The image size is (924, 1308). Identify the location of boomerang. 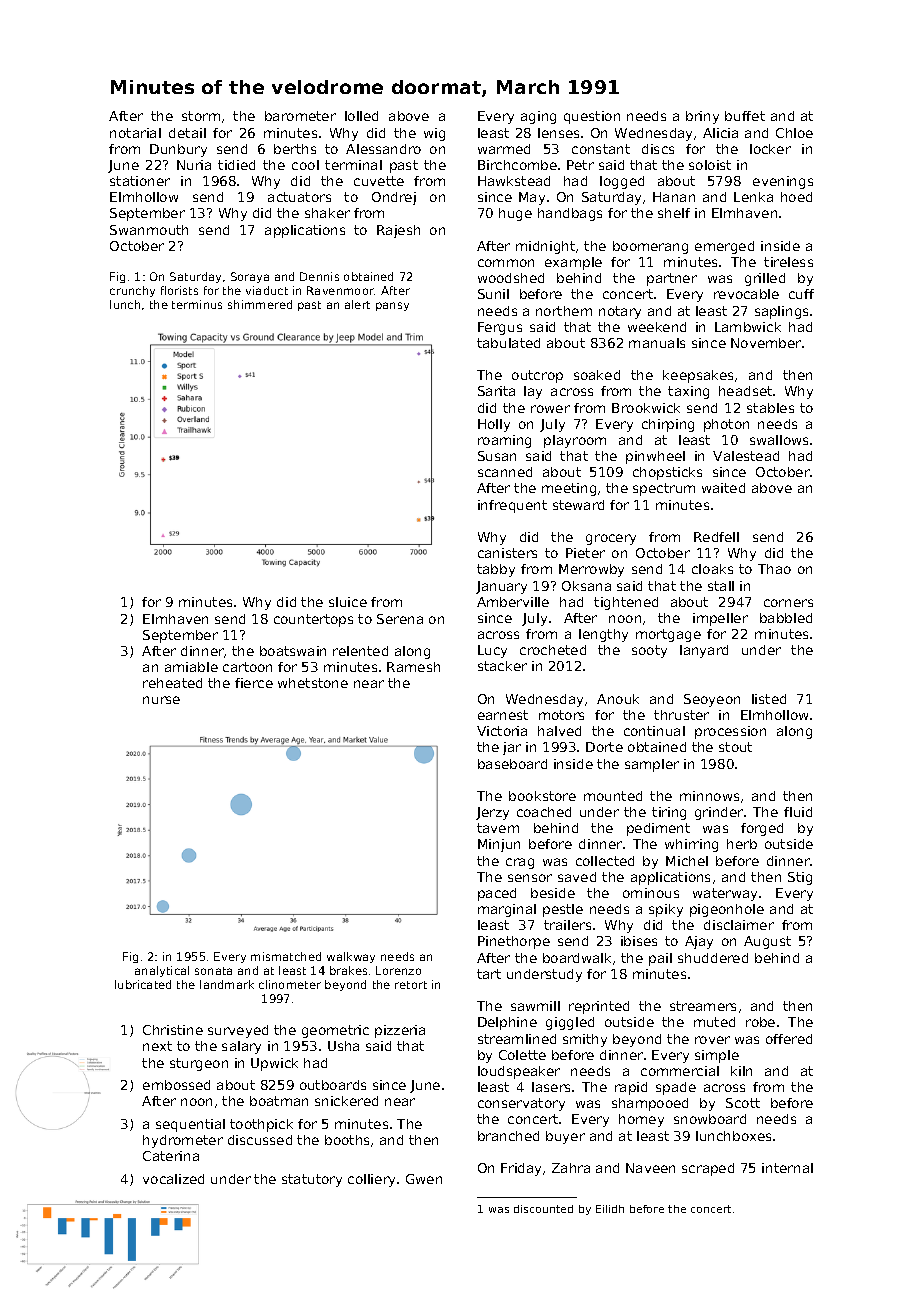
(650, 247).
